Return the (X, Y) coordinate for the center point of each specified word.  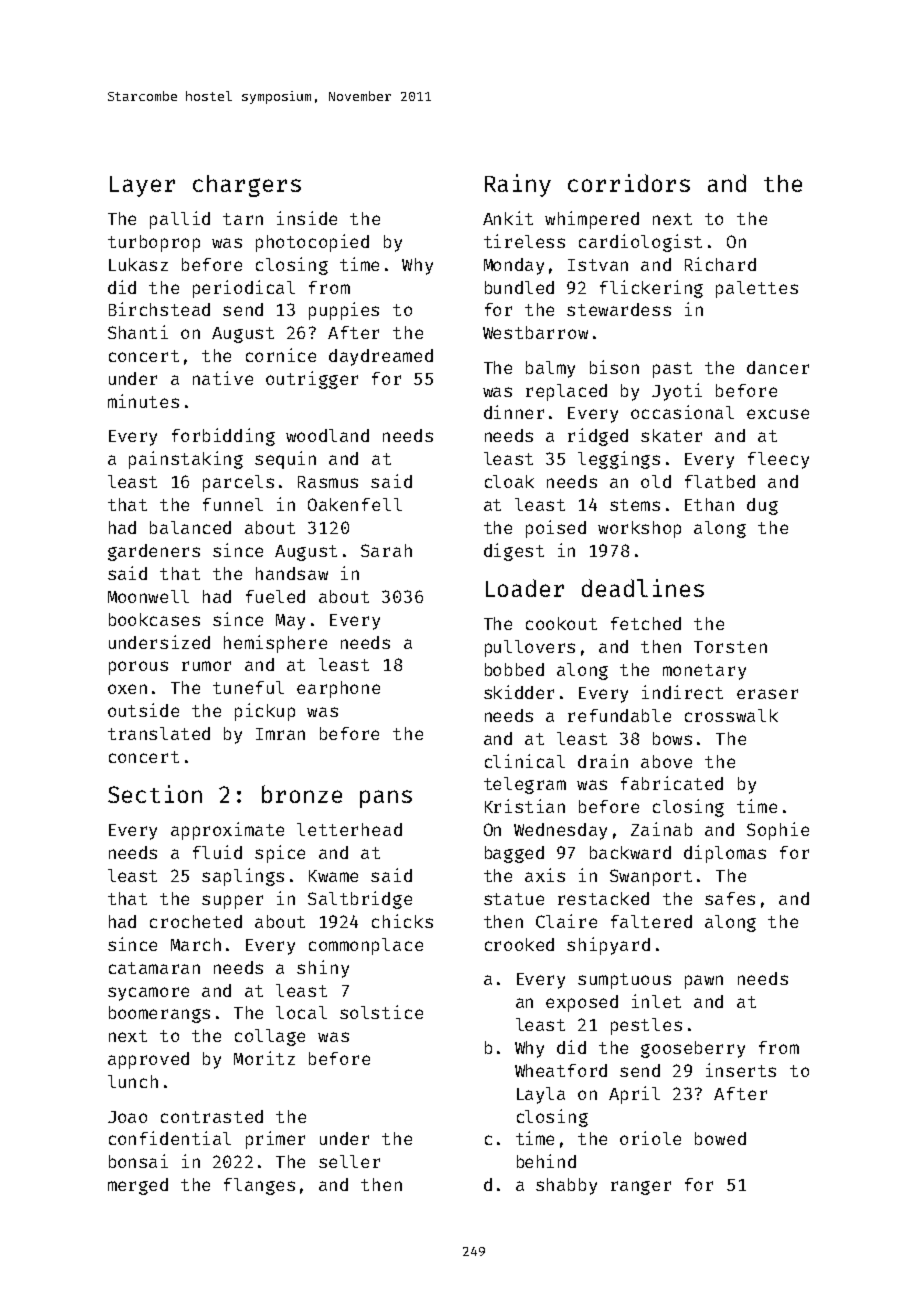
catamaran (154, 968)
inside (307, 218)
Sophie (778, 831)
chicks (402, 921)
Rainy (518, 185)
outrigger (312, 380)
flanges (259, 1186)
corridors (629, 183)
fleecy (778, 460)
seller (349, 1161)
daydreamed (381, 357)
